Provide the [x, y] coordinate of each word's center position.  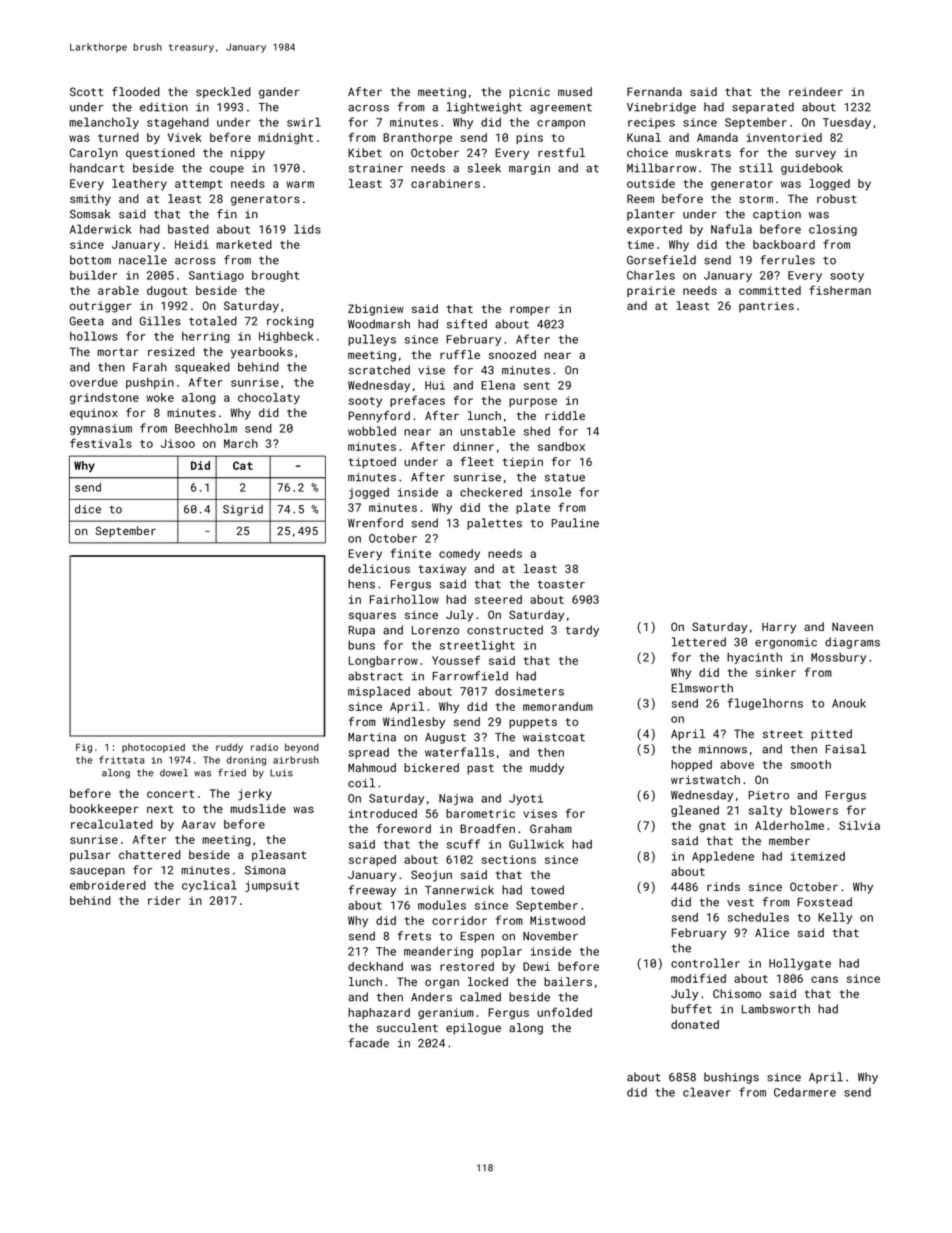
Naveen [852, 626]
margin [529, 169]
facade [368, 1043]
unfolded [564, 1012]
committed [770, 290]
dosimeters [529, 691]
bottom [90, 260]
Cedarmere [805, 1092]
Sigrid [243, 510]
